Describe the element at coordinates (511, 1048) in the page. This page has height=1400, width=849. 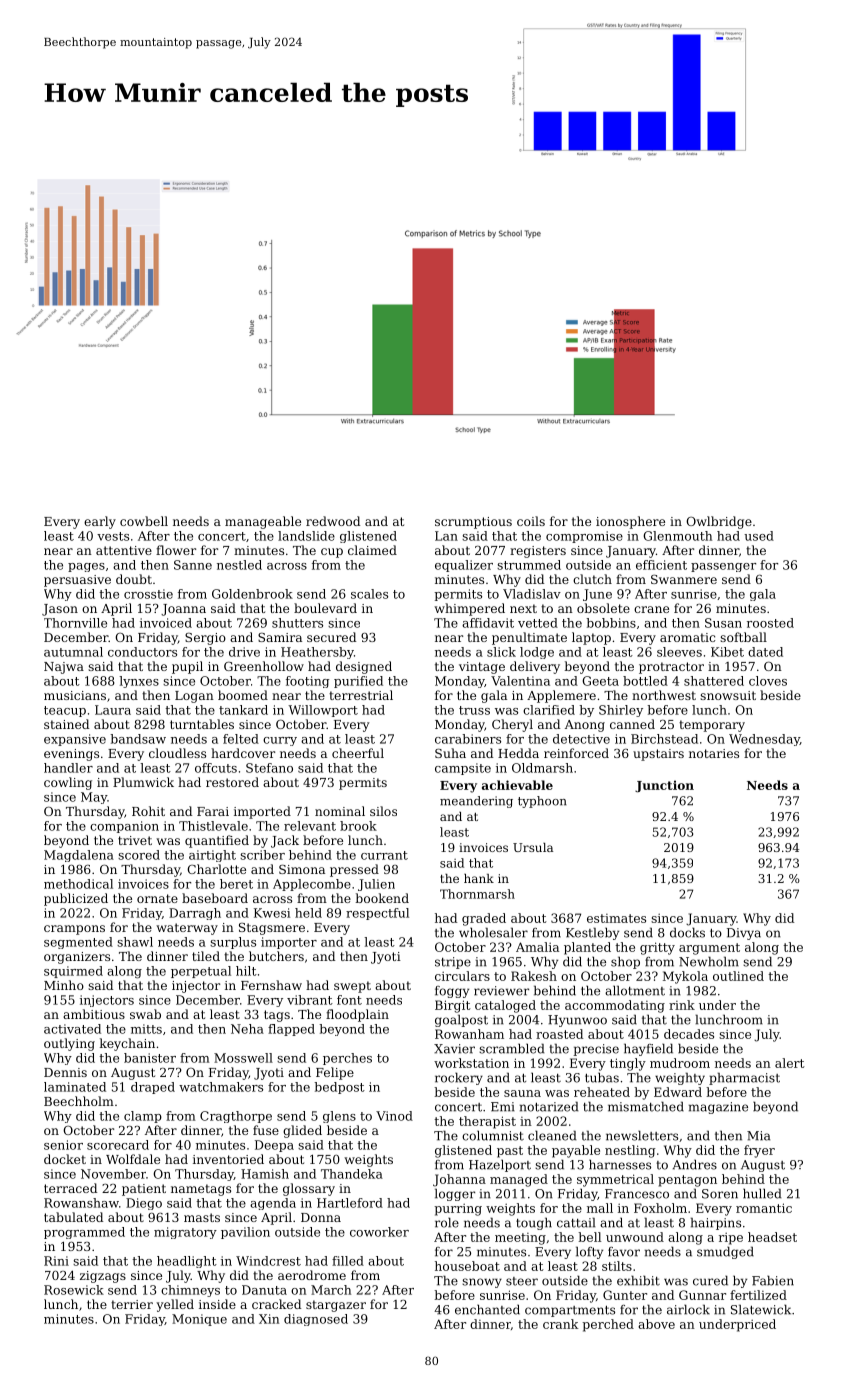
I see `scrambled` at that location.
